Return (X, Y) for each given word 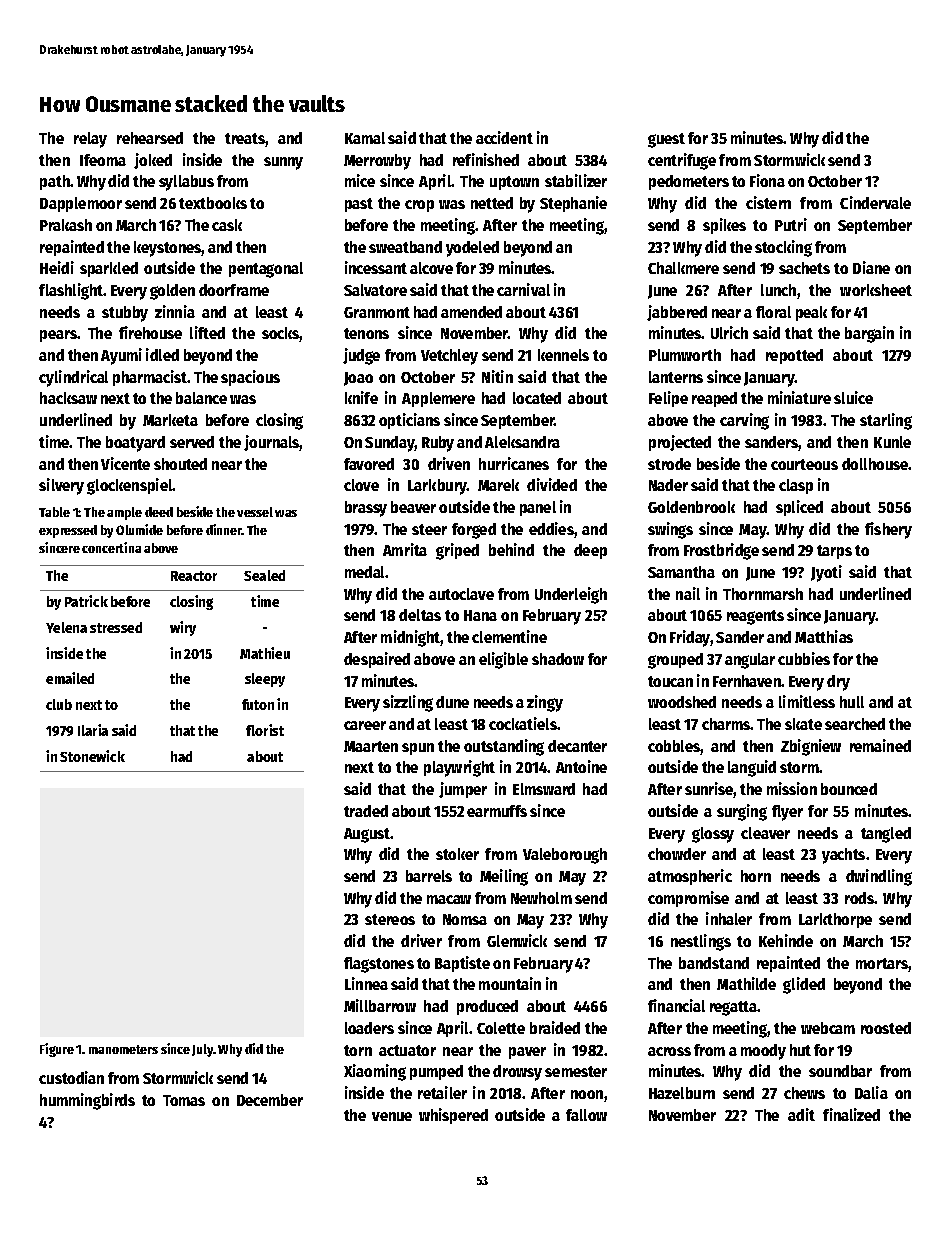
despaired (377, 660)
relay (90, 140)
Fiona (767, 180)
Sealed (264, 575)
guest (666, 140)
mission (792, 788)
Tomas (184, 1100)
